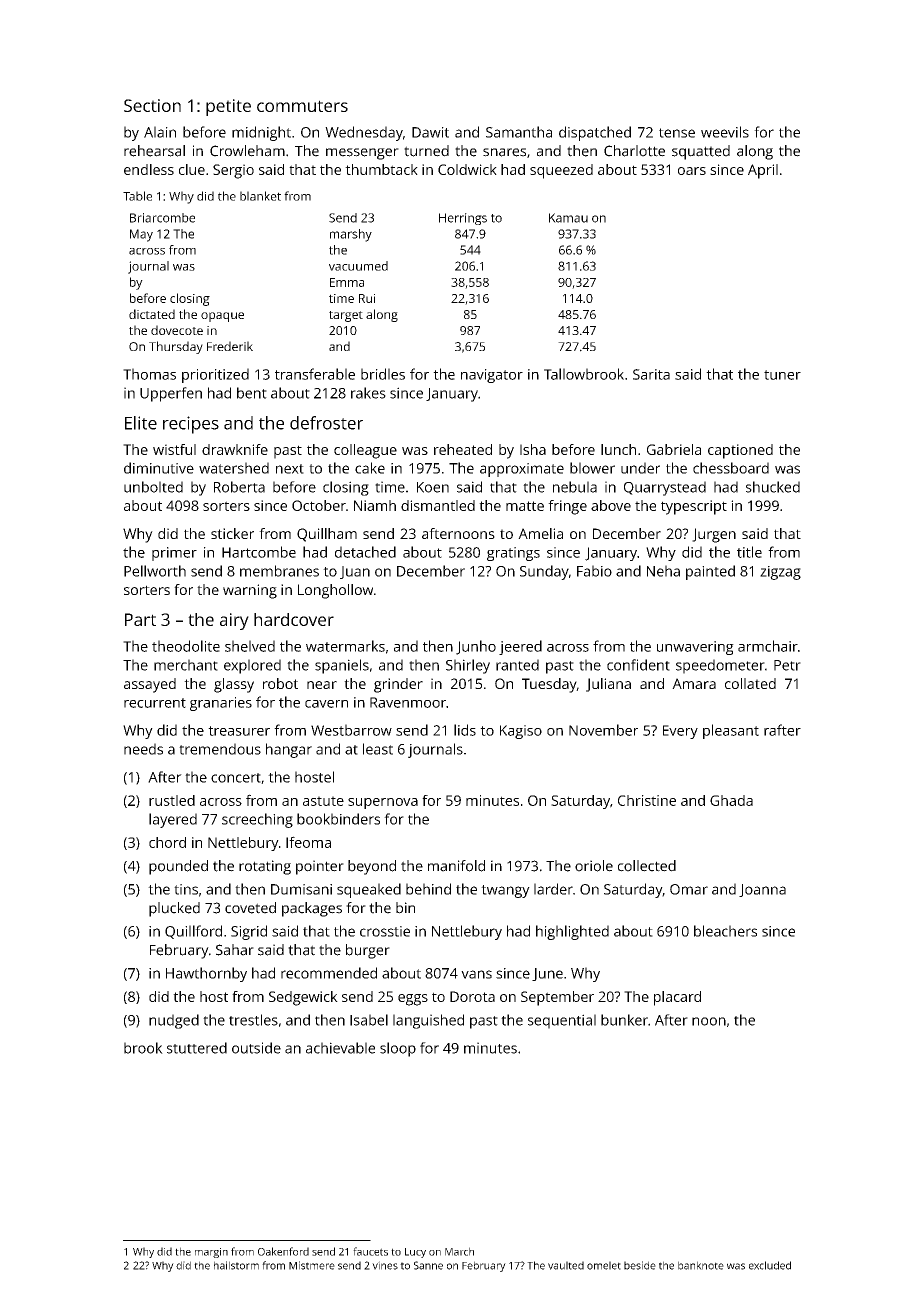 This screenshot has width=924, height=1308. What do you see at coordinates (335, 591) in the screenshot?
I see `Longhollow` at bounding box center [335, 591].
